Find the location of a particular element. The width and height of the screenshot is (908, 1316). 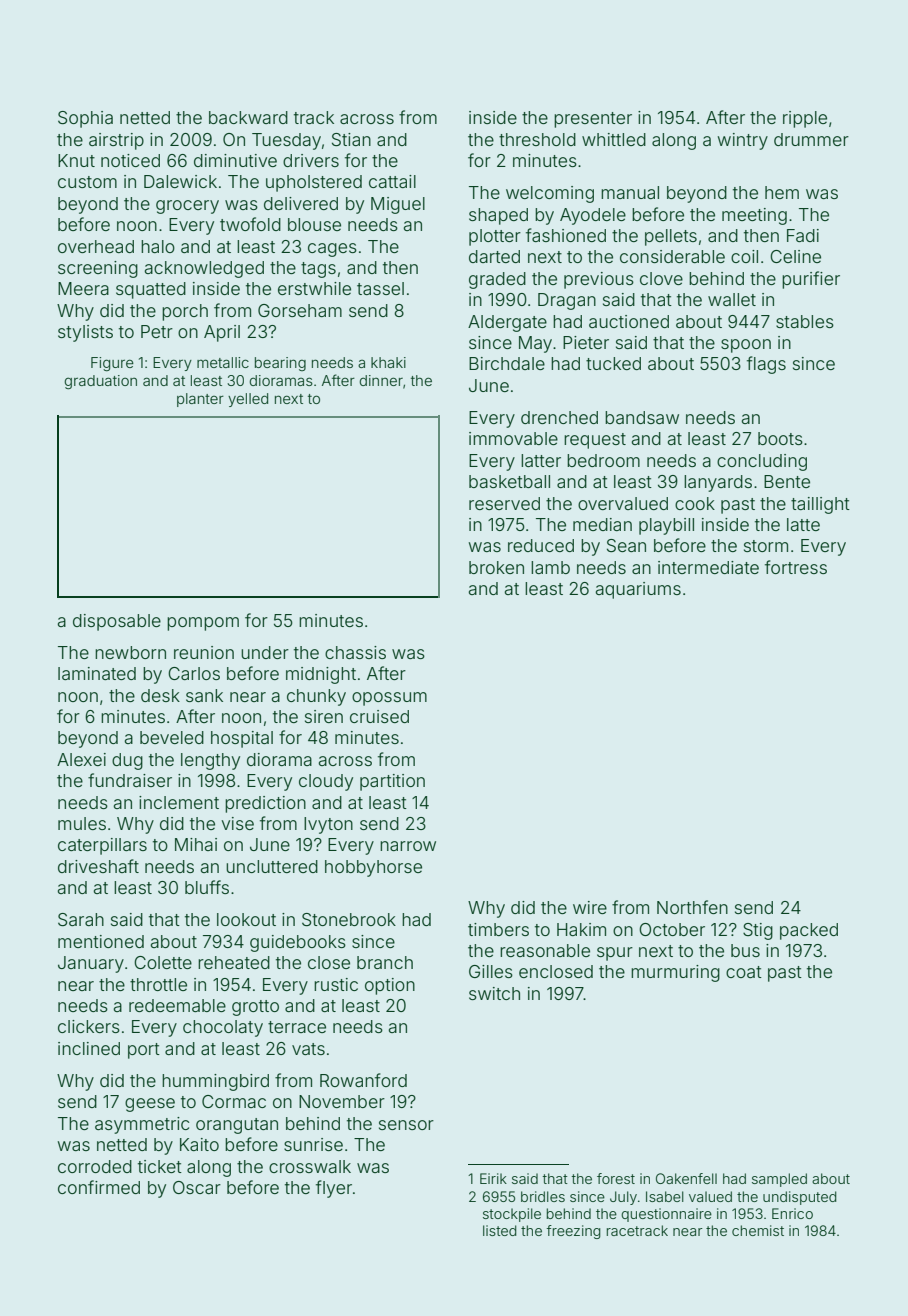

acknowledged is located at coordinates (204, 269).
